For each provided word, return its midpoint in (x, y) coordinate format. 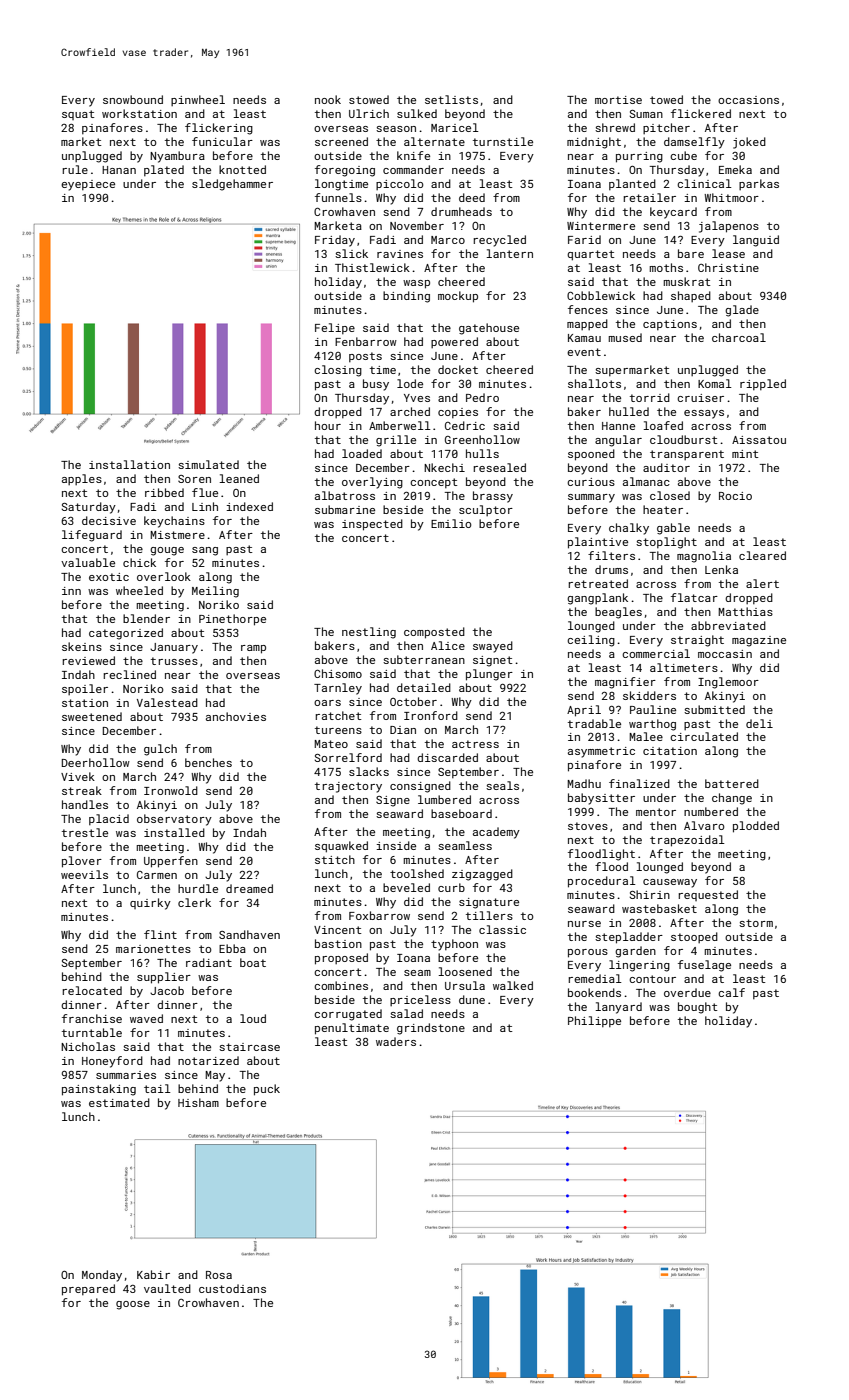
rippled (763, 384)
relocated (92, 990)
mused (625, 337)
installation (129, 464)
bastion (338, 943)
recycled (499, 241)
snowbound (133, 99)
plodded (756, 827)
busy (376, 385)
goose (133, 1305)
